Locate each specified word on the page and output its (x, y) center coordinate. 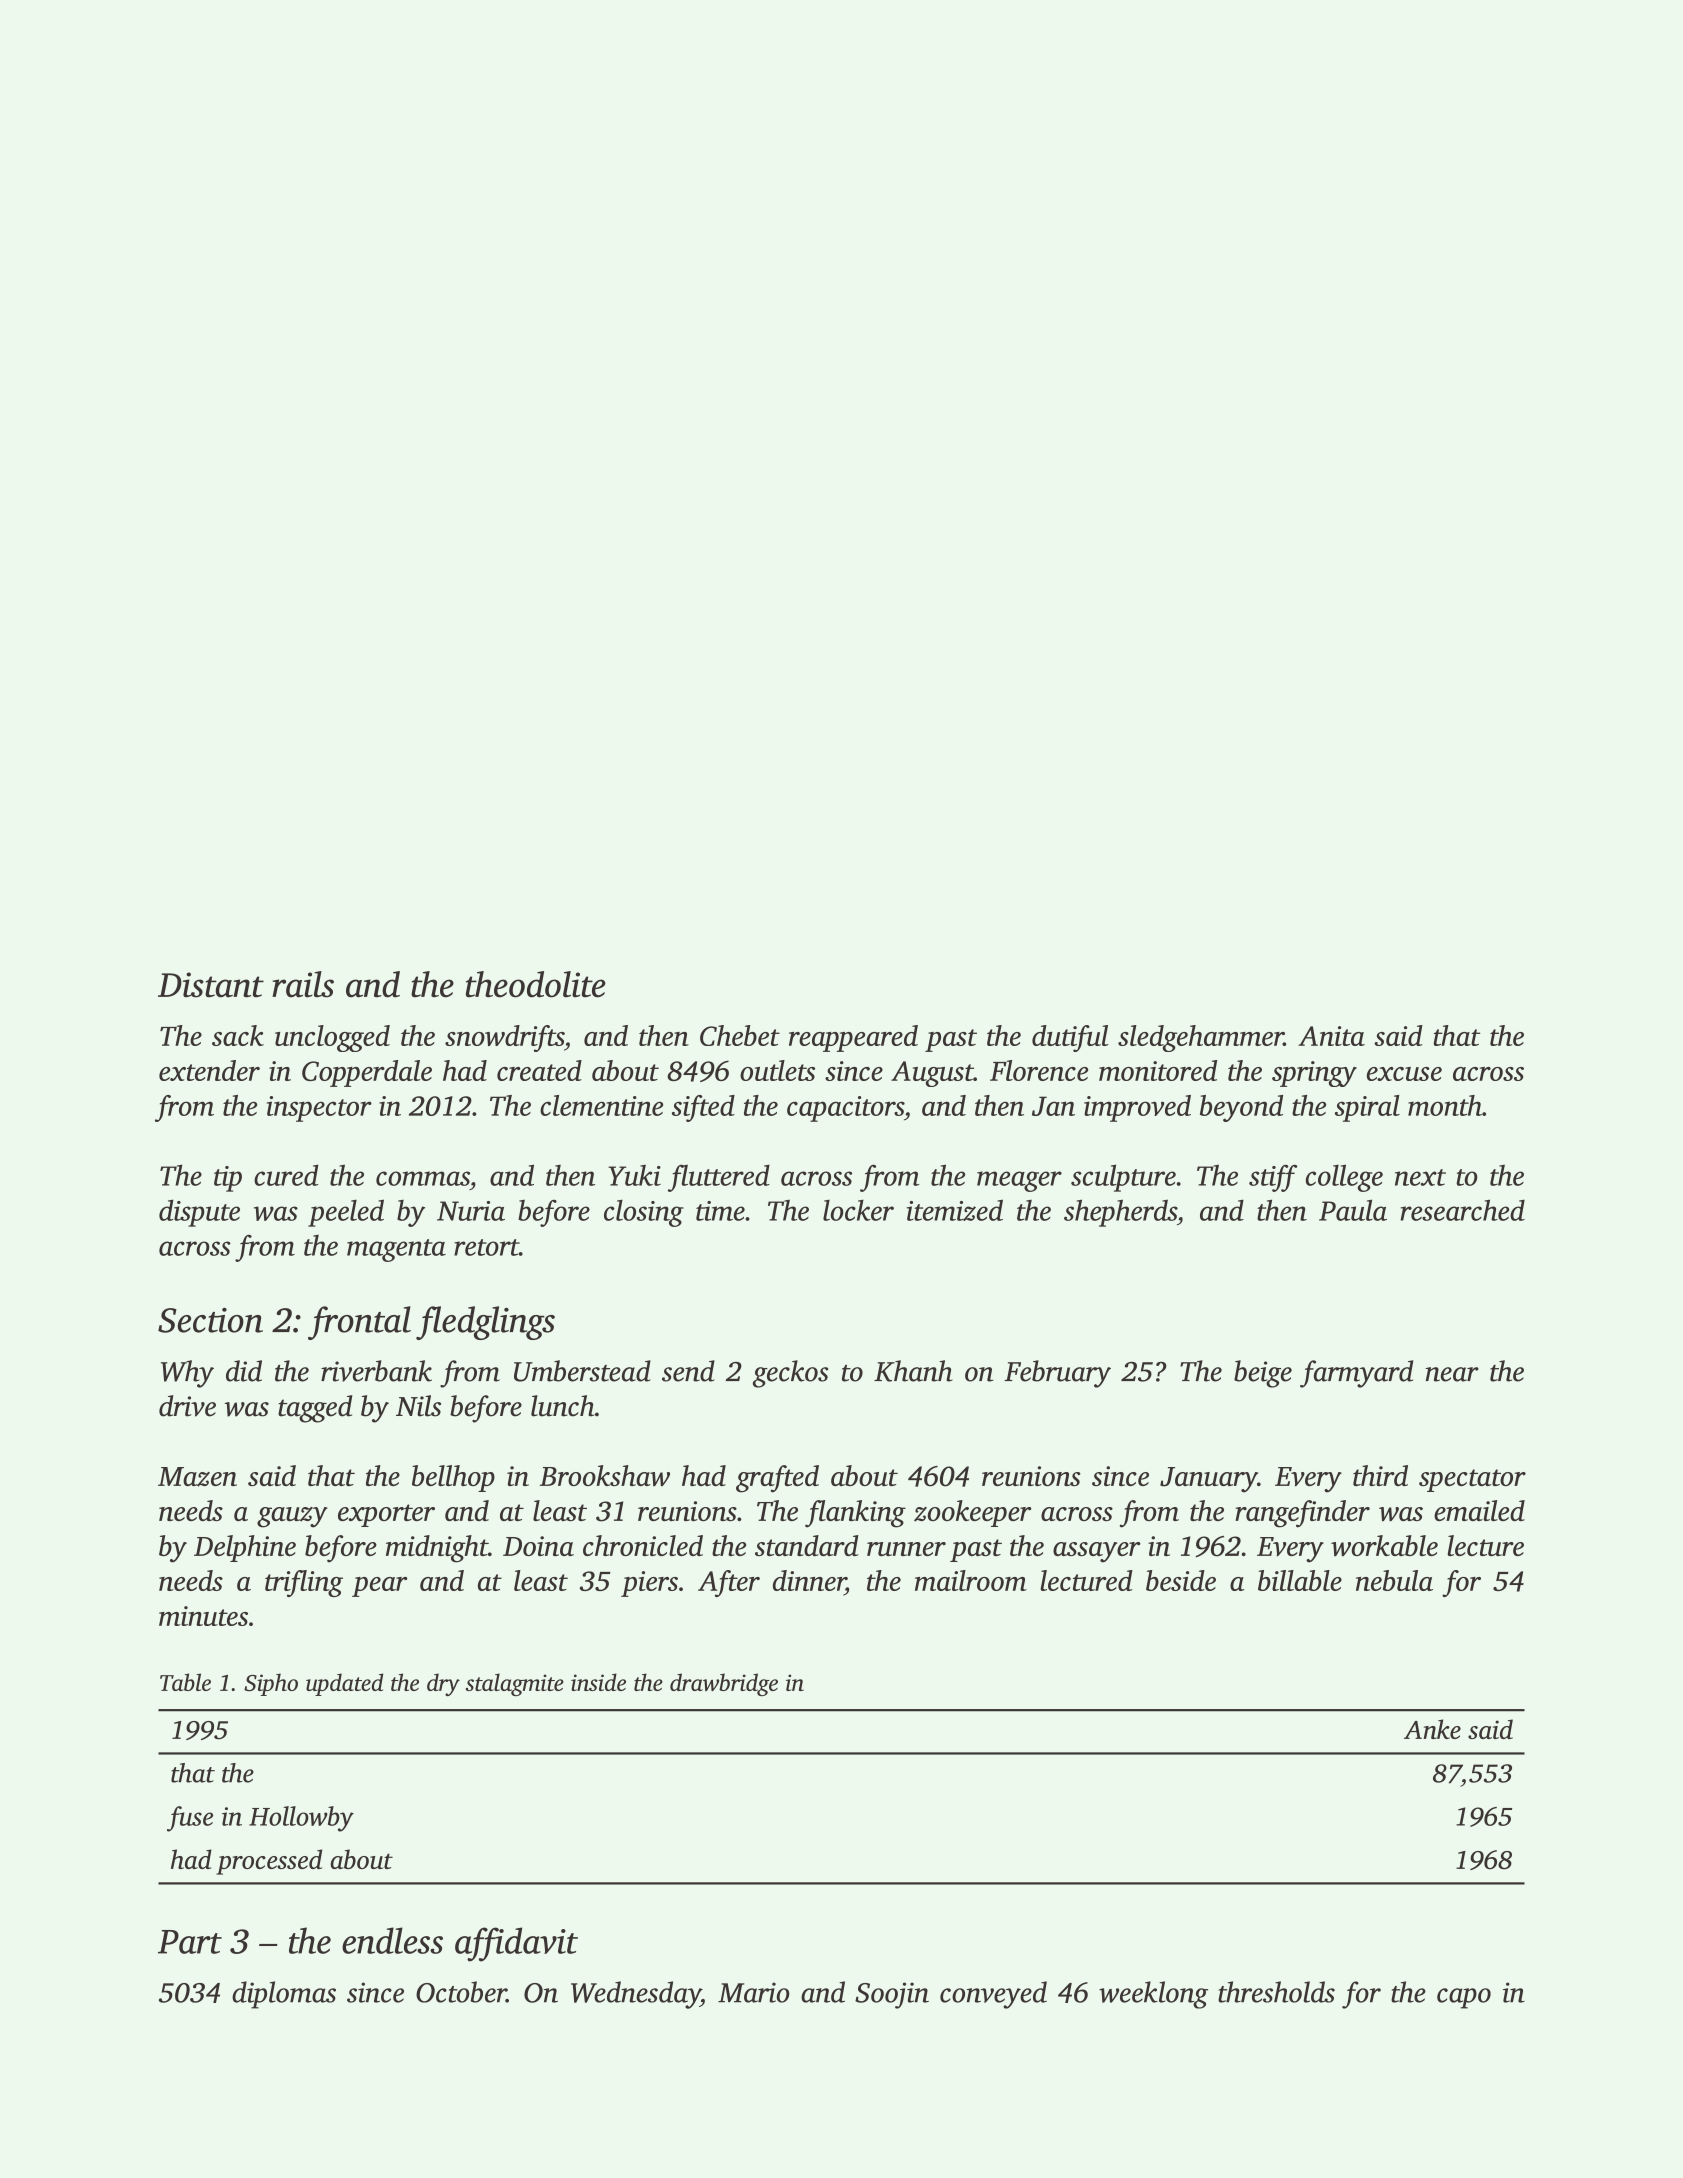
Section (210, 1320)
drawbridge (724, 1684)
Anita (1331, 1036)
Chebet (740, 1035)
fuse (190, 1819)
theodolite (536, 984)
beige (1263, 1374)
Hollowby (301, 1819)
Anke (1432, 1729)
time (720, 1211)
